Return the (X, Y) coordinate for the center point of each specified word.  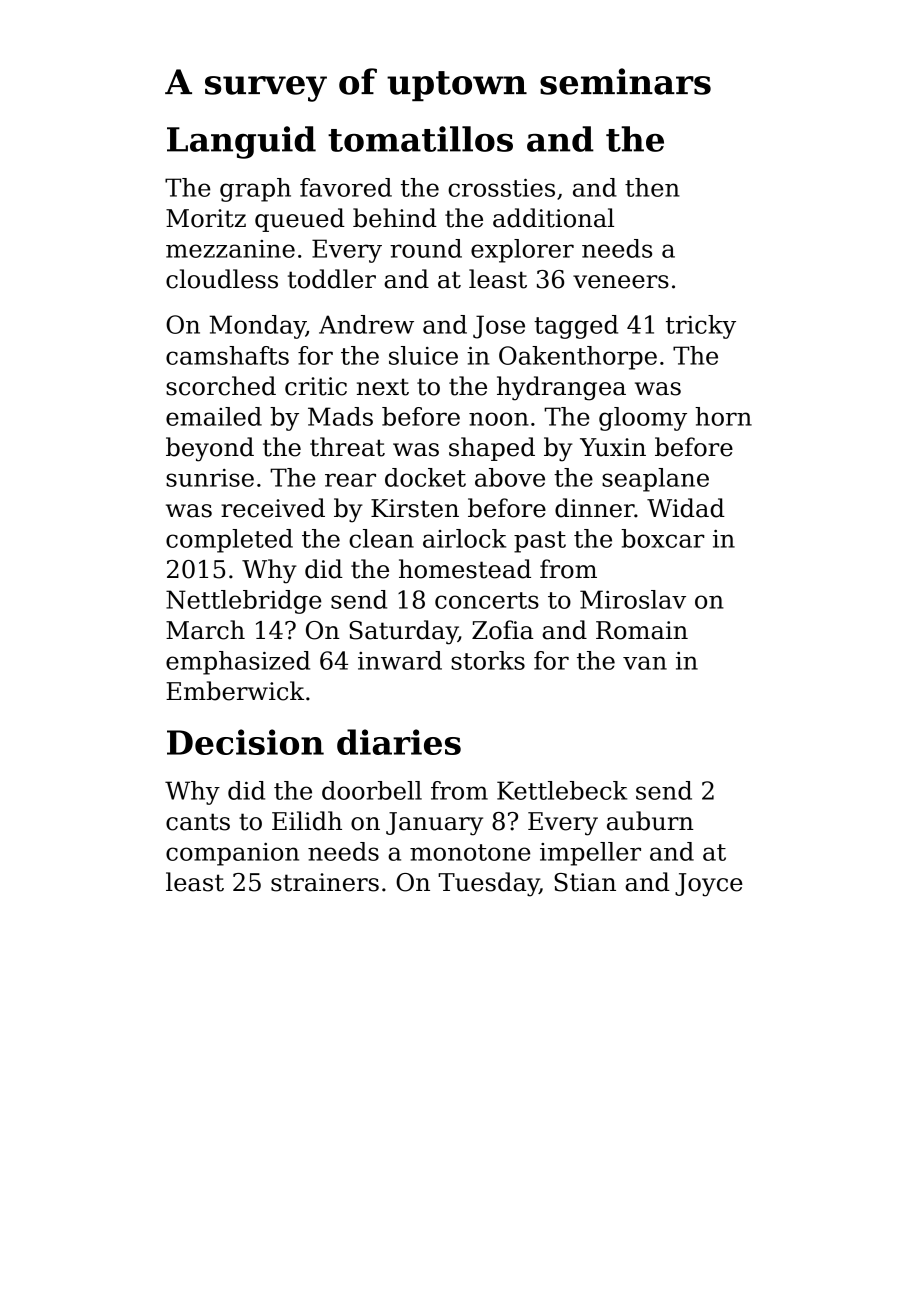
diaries (399, 742)
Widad (686, 508)
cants (198, 822)
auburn (650, 821)
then (652, 187)
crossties (501, 188)
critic (316, 386)
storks (488, 660)
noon (499, 419)
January (434, 824)
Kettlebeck (562, 790)
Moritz (206, 218)
